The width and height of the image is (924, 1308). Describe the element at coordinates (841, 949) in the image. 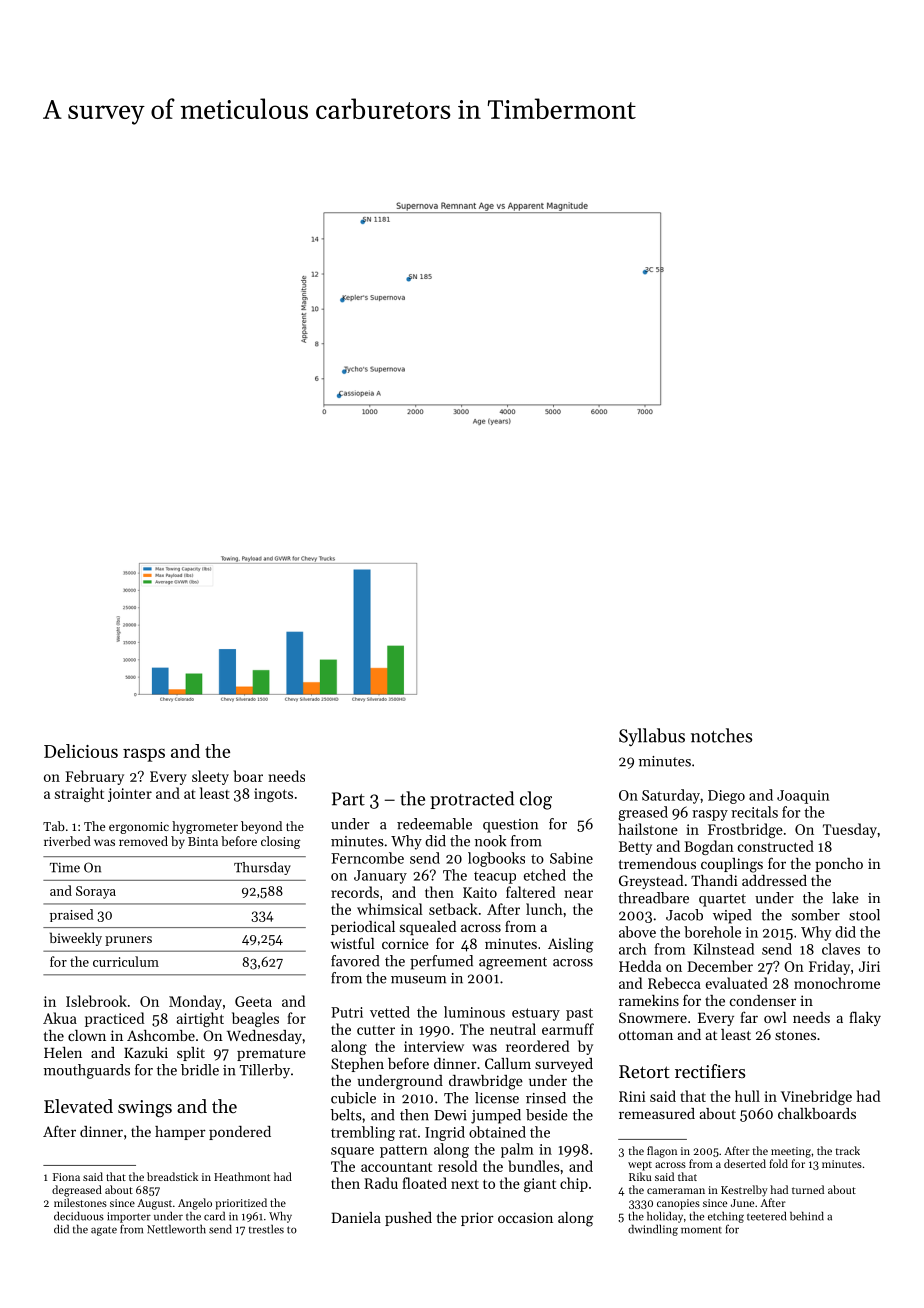

I see `claves` at that location.
